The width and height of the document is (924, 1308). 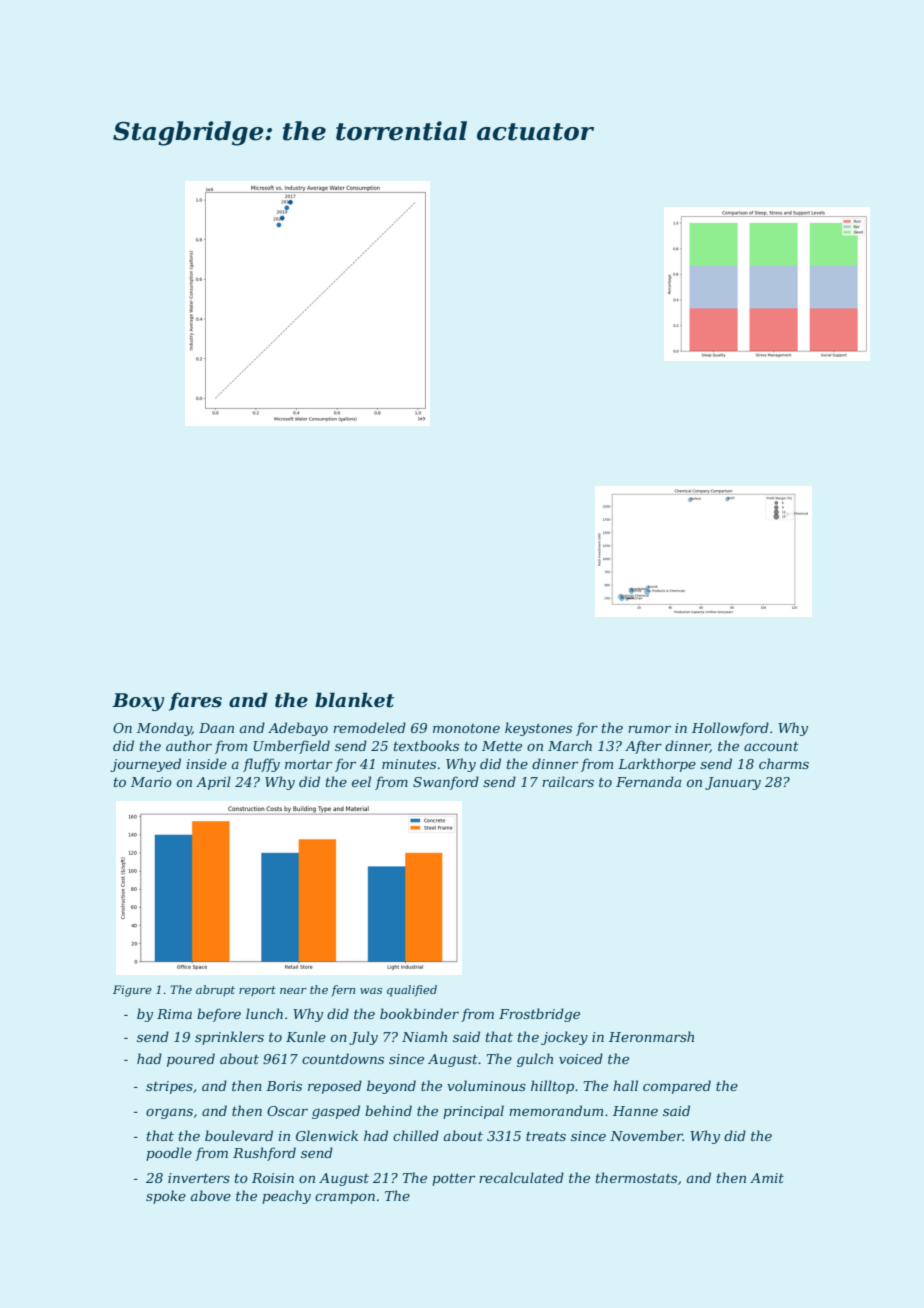 I want to click on Amit, so click(x=767, y=1178).
